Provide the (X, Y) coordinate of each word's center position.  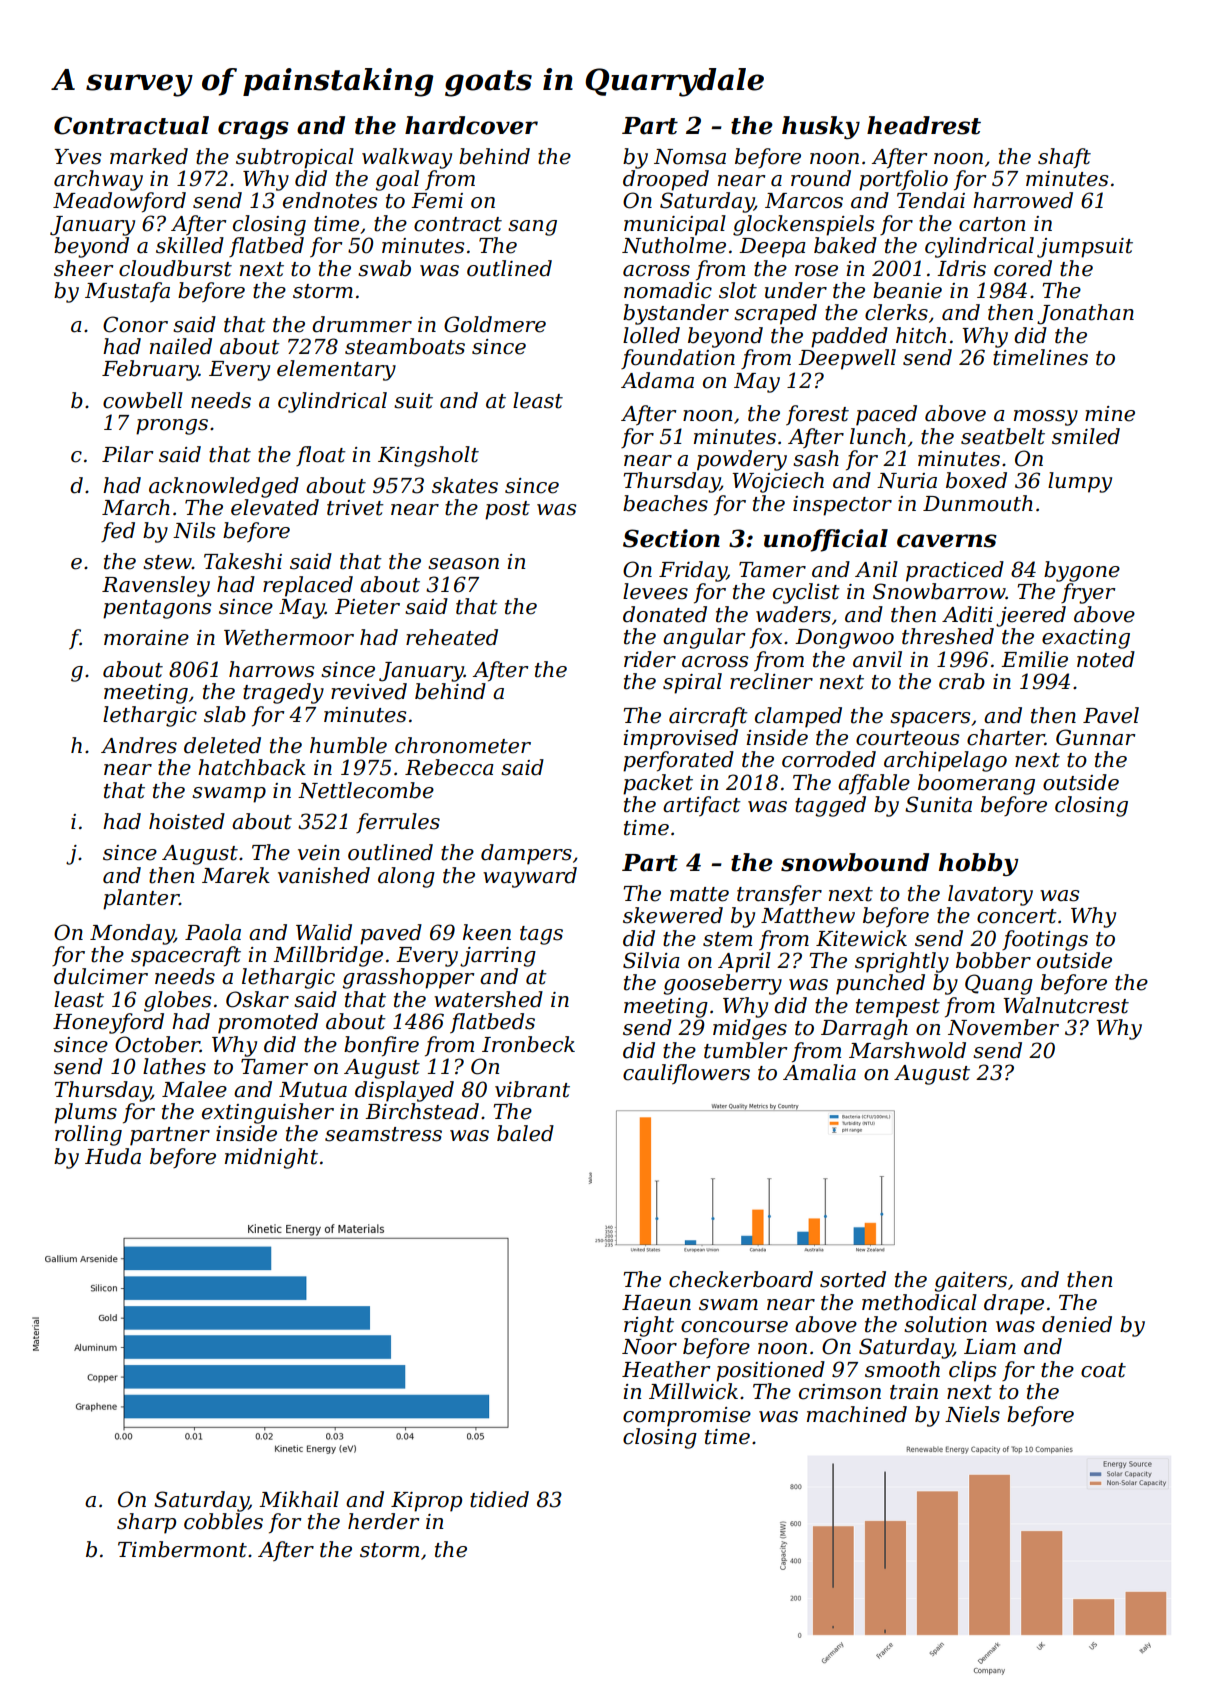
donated (665, 614)
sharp (146, 1523)
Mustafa (127, 292)
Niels (972, 1414)
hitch (921, 335)
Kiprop (426, 1502)
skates (465, 485)
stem (727, 939)
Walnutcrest (1066, 1005)
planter (141, 899)
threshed (948, 636)
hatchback (252, 767)
